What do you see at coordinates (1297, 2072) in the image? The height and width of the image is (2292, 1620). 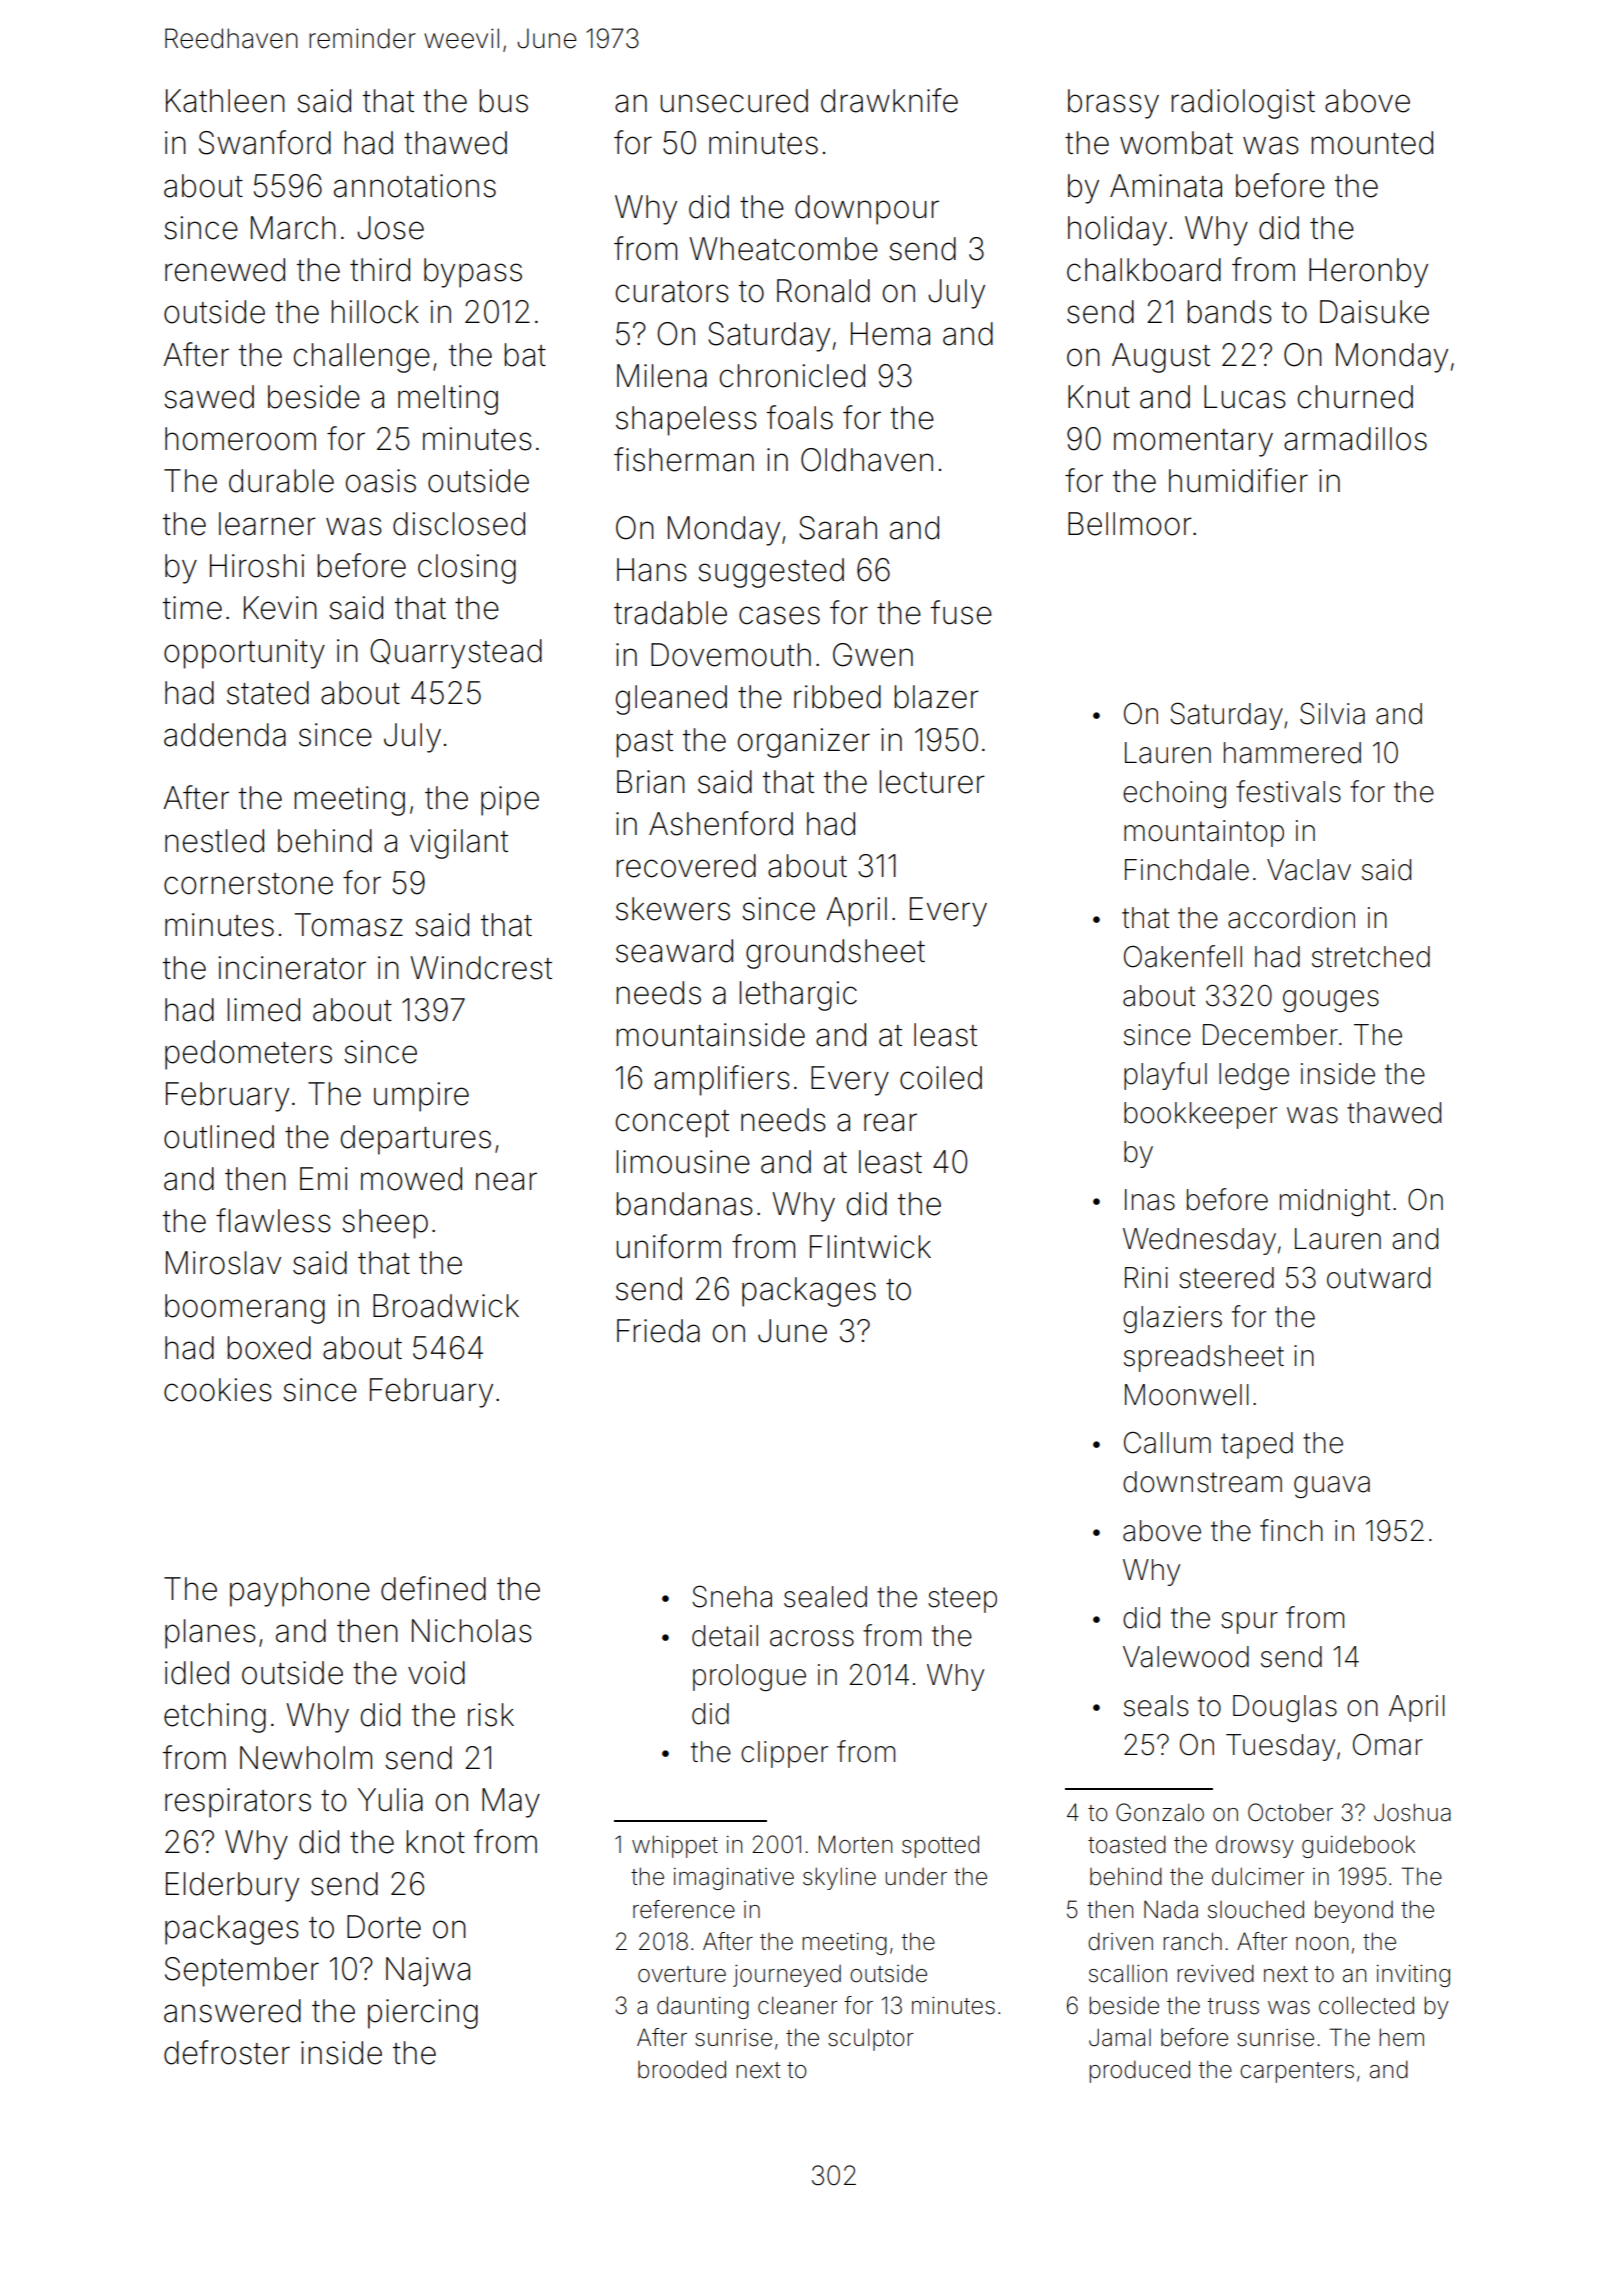 I see `carpenters` at bounding box center [1297, 2072].
